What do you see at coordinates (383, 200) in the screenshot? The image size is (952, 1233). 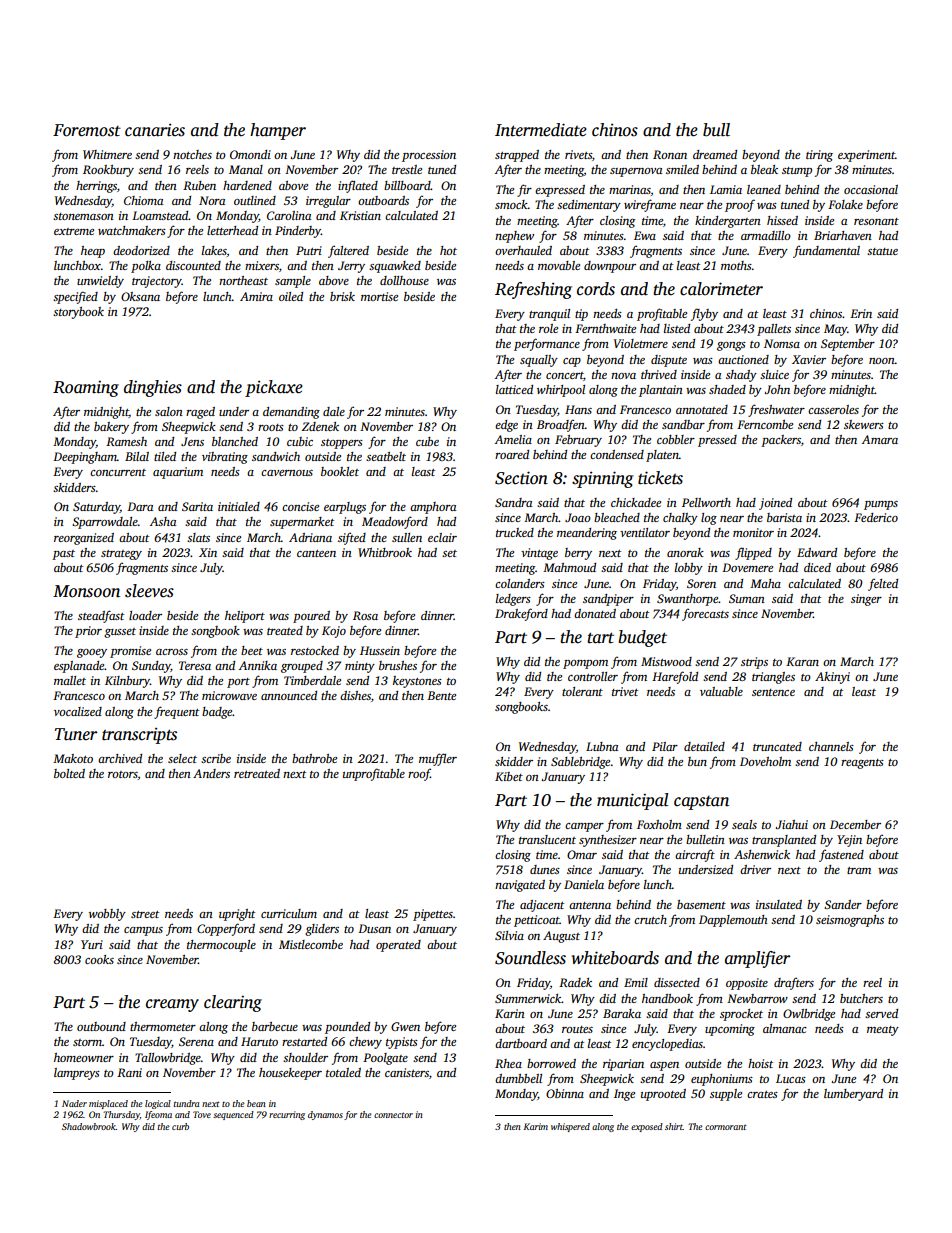 I see `outboards` at bounding box center [383, 200].
